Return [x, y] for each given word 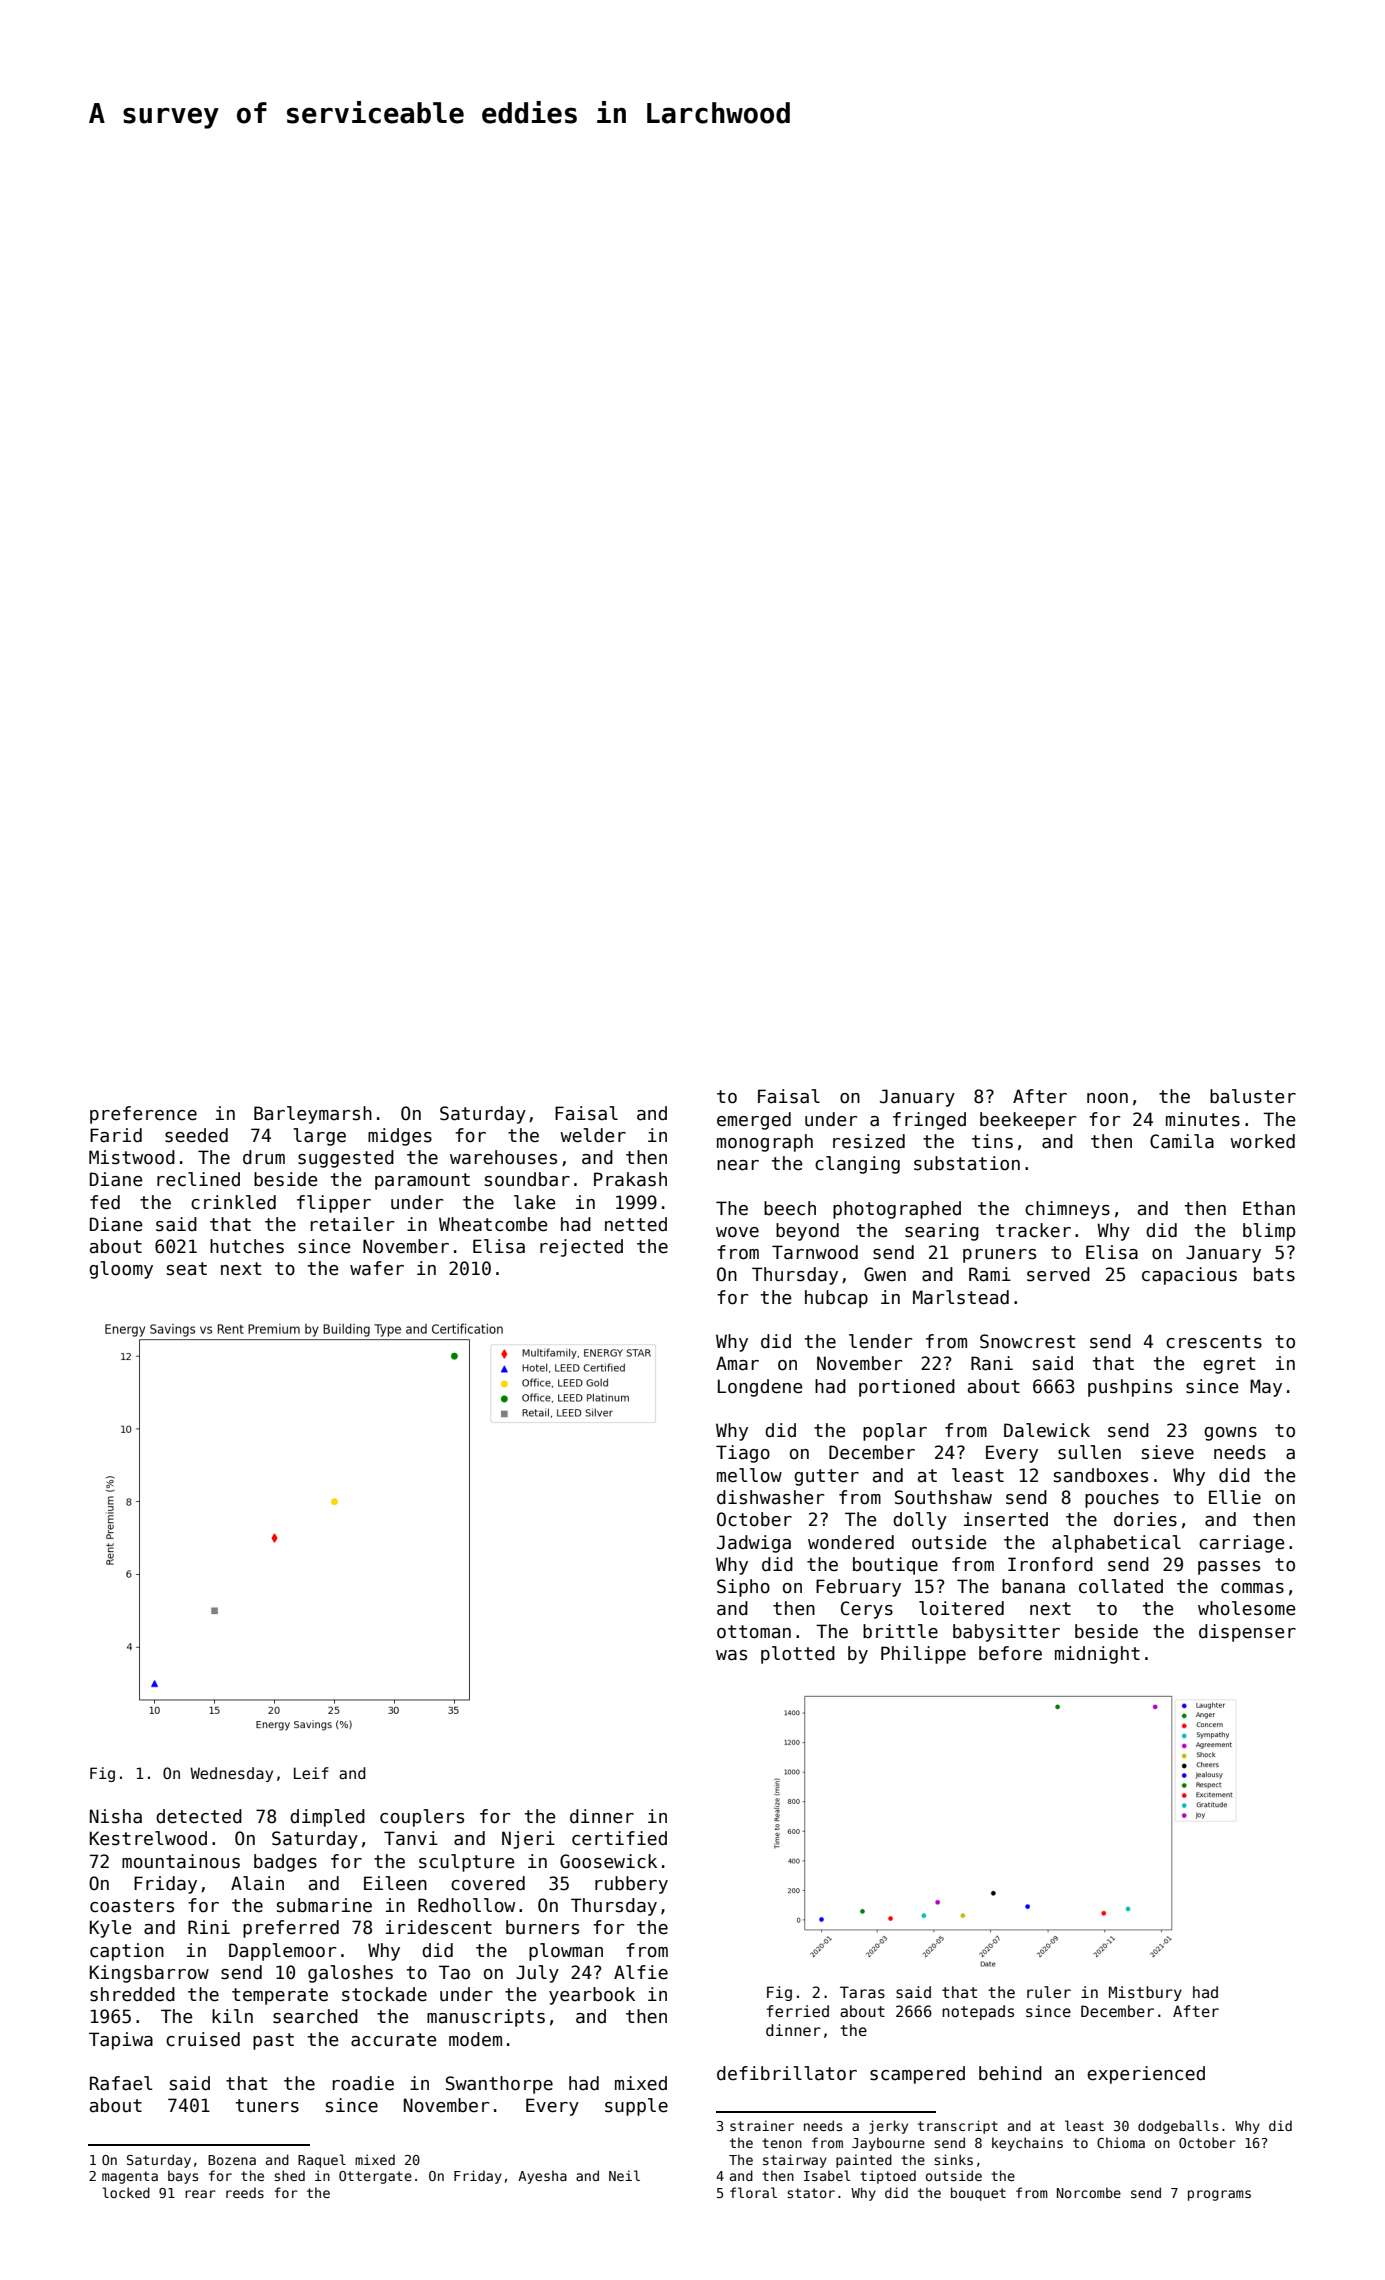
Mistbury [1145, 1993]
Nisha [116, 1816]
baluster [1253, 1096]
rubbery [631, 1885]
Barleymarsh [313, 1115]
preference [143, 1115]
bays [183, 2177]
